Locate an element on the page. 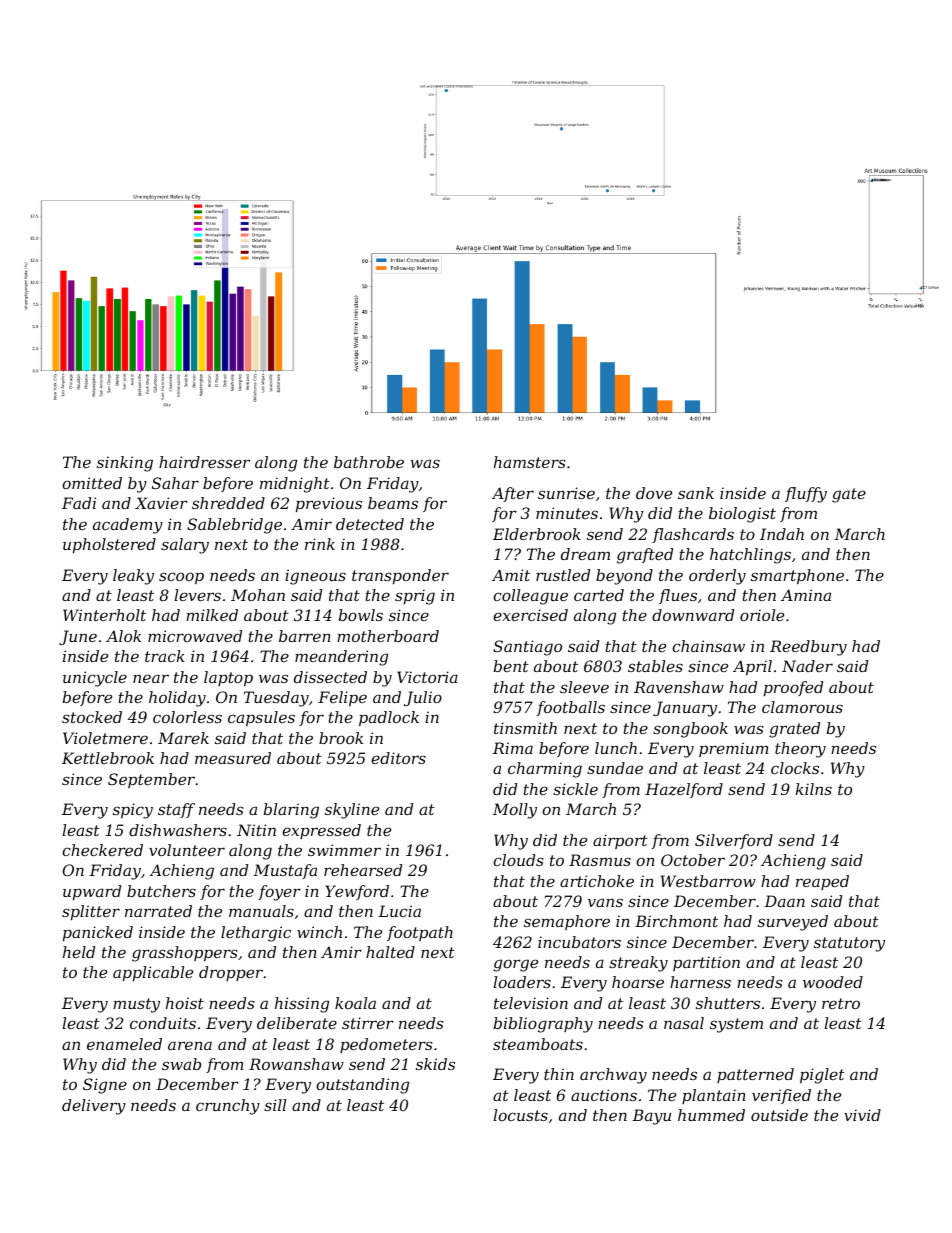 The width and height of the document is (952, 1233). footballs is located at coordinates (571, 708).
